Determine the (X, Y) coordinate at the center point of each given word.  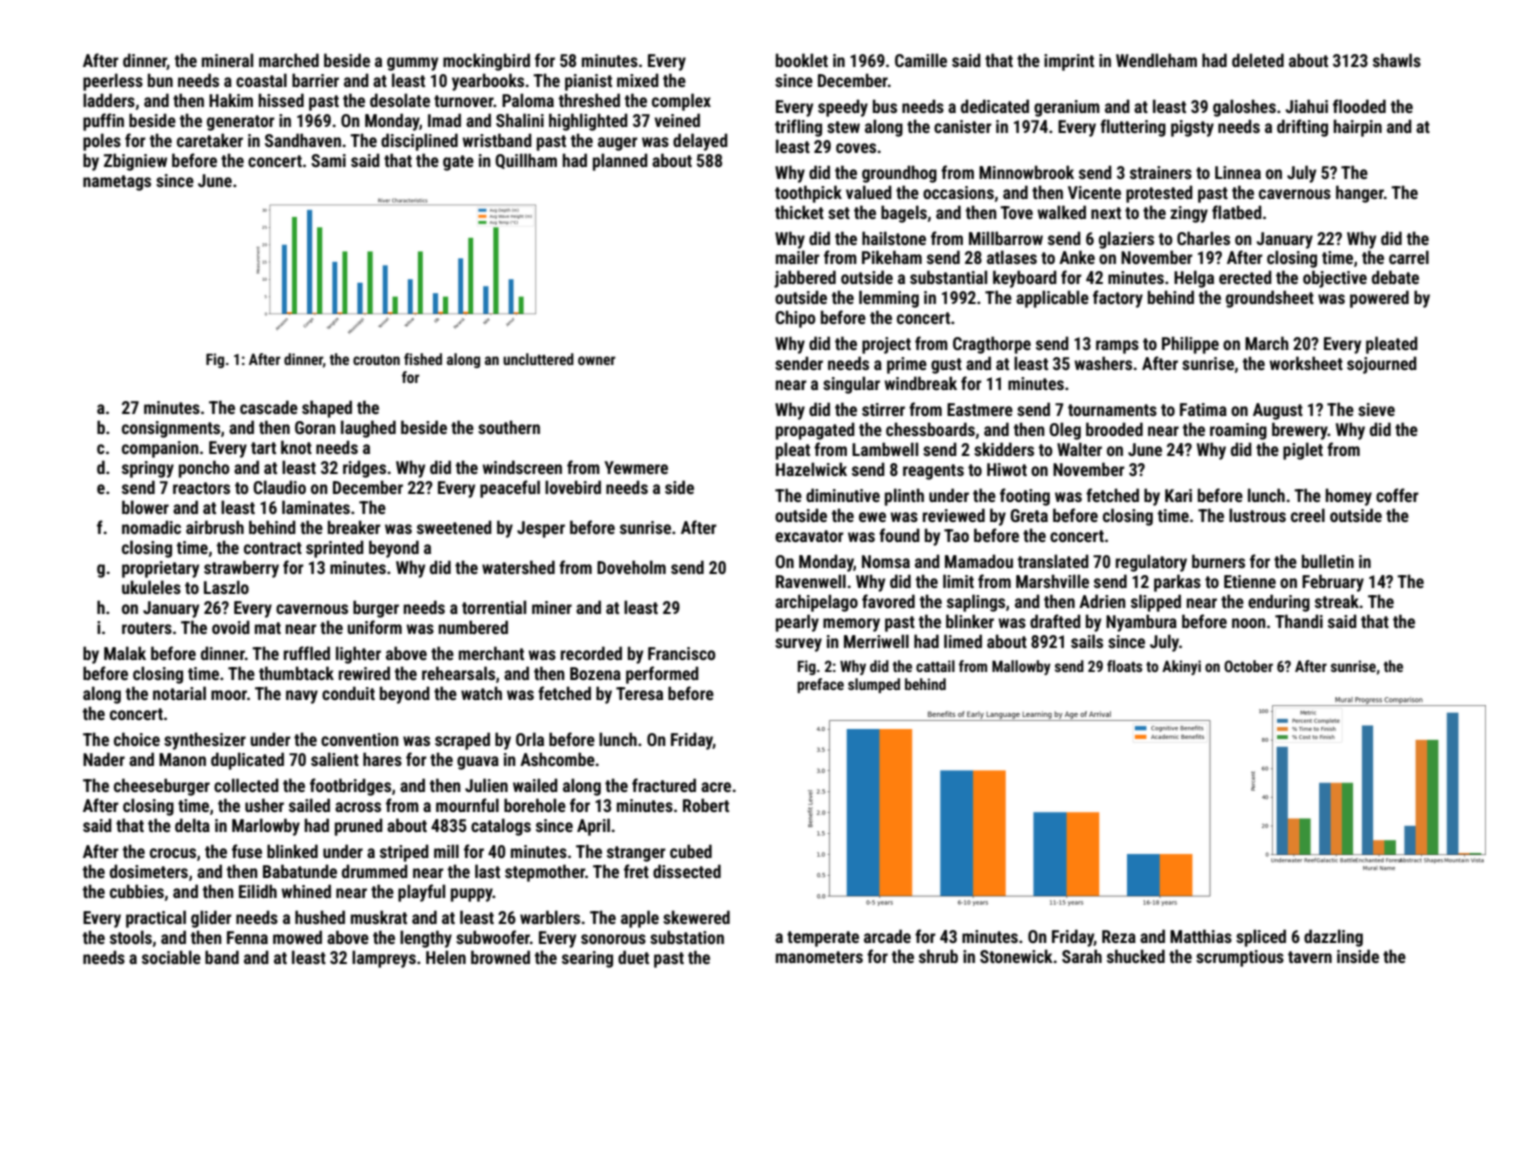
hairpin (1357, 128)
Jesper (541, 529)
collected (246, 785)
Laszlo (226, 587)
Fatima (1203, 409)
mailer (798, 257)
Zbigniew (135, 162)
